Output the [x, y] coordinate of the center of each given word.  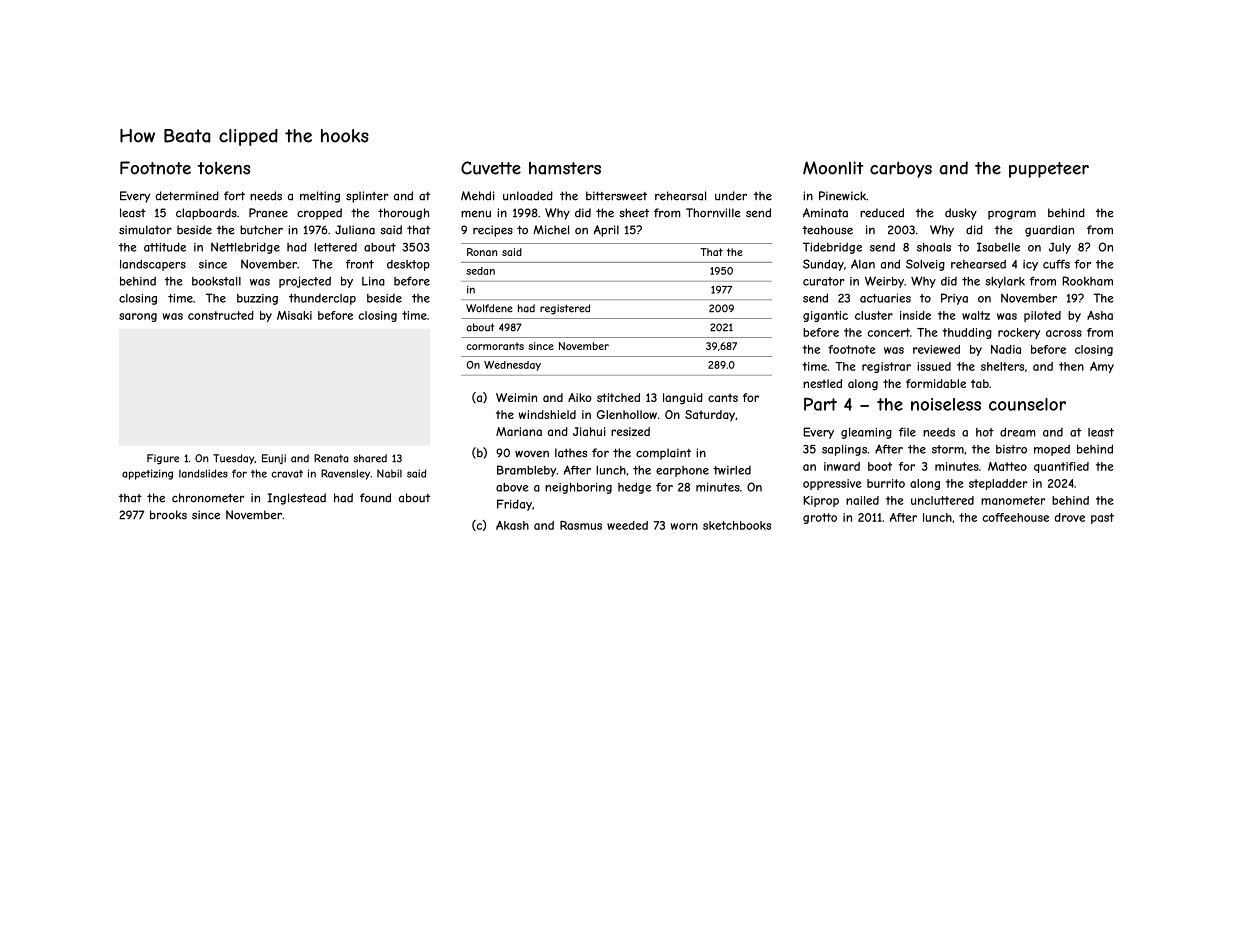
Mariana [519, 431]
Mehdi [478, 196]
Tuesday [234, 459]
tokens [224, 168]
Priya [954, 299]
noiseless [946, 404]
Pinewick [842, 196]
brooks [168, 515]
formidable [936, 383]
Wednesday [512, 366]
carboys [901, 170]
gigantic [825, 316]
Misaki [294, 315]
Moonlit [833, 168]
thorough [403, 214]
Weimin [516, 397]
